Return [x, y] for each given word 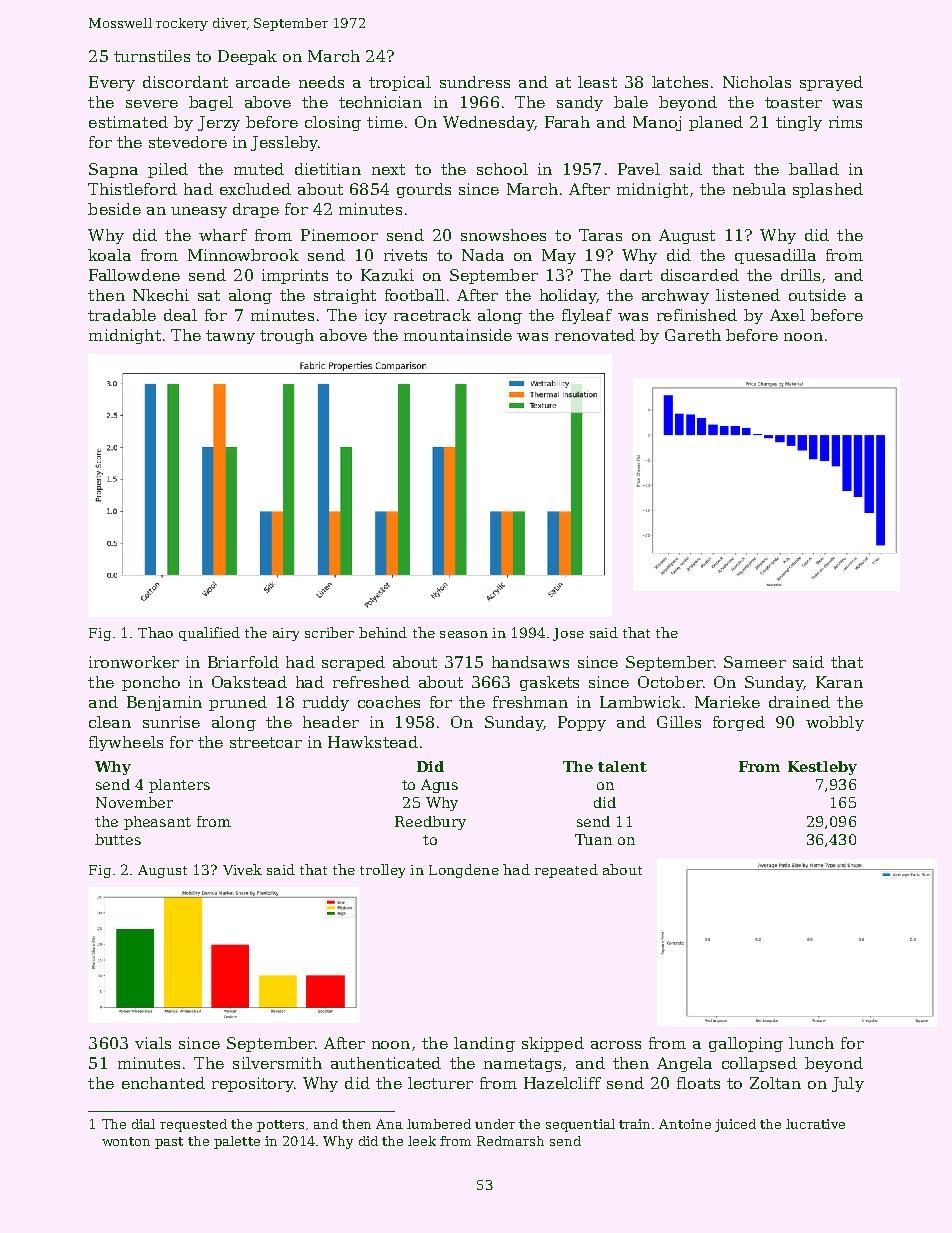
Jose [568, 634]
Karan [839, 682]
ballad [814, 169]
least [597, 82]
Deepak [247, 57]
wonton [126, 1141]
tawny [230, 337]
